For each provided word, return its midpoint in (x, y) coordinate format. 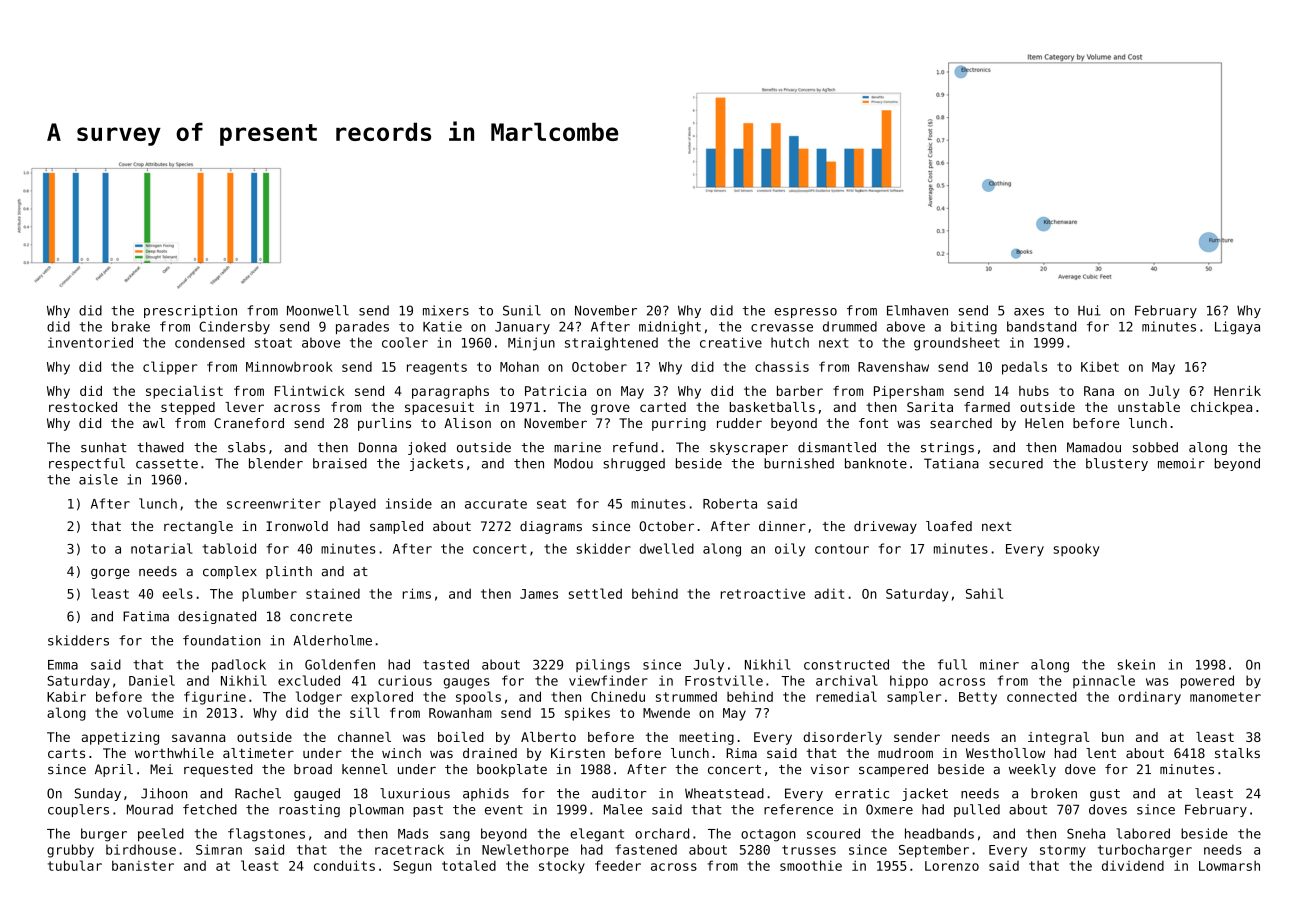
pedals (1024, 368)
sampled (396, 527)
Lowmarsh (1229, 866)
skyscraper (749, 448)
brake (131, 326)
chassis (782, 367)
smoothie (811, 865)
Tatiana (951, 463)
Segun (412, 867)
